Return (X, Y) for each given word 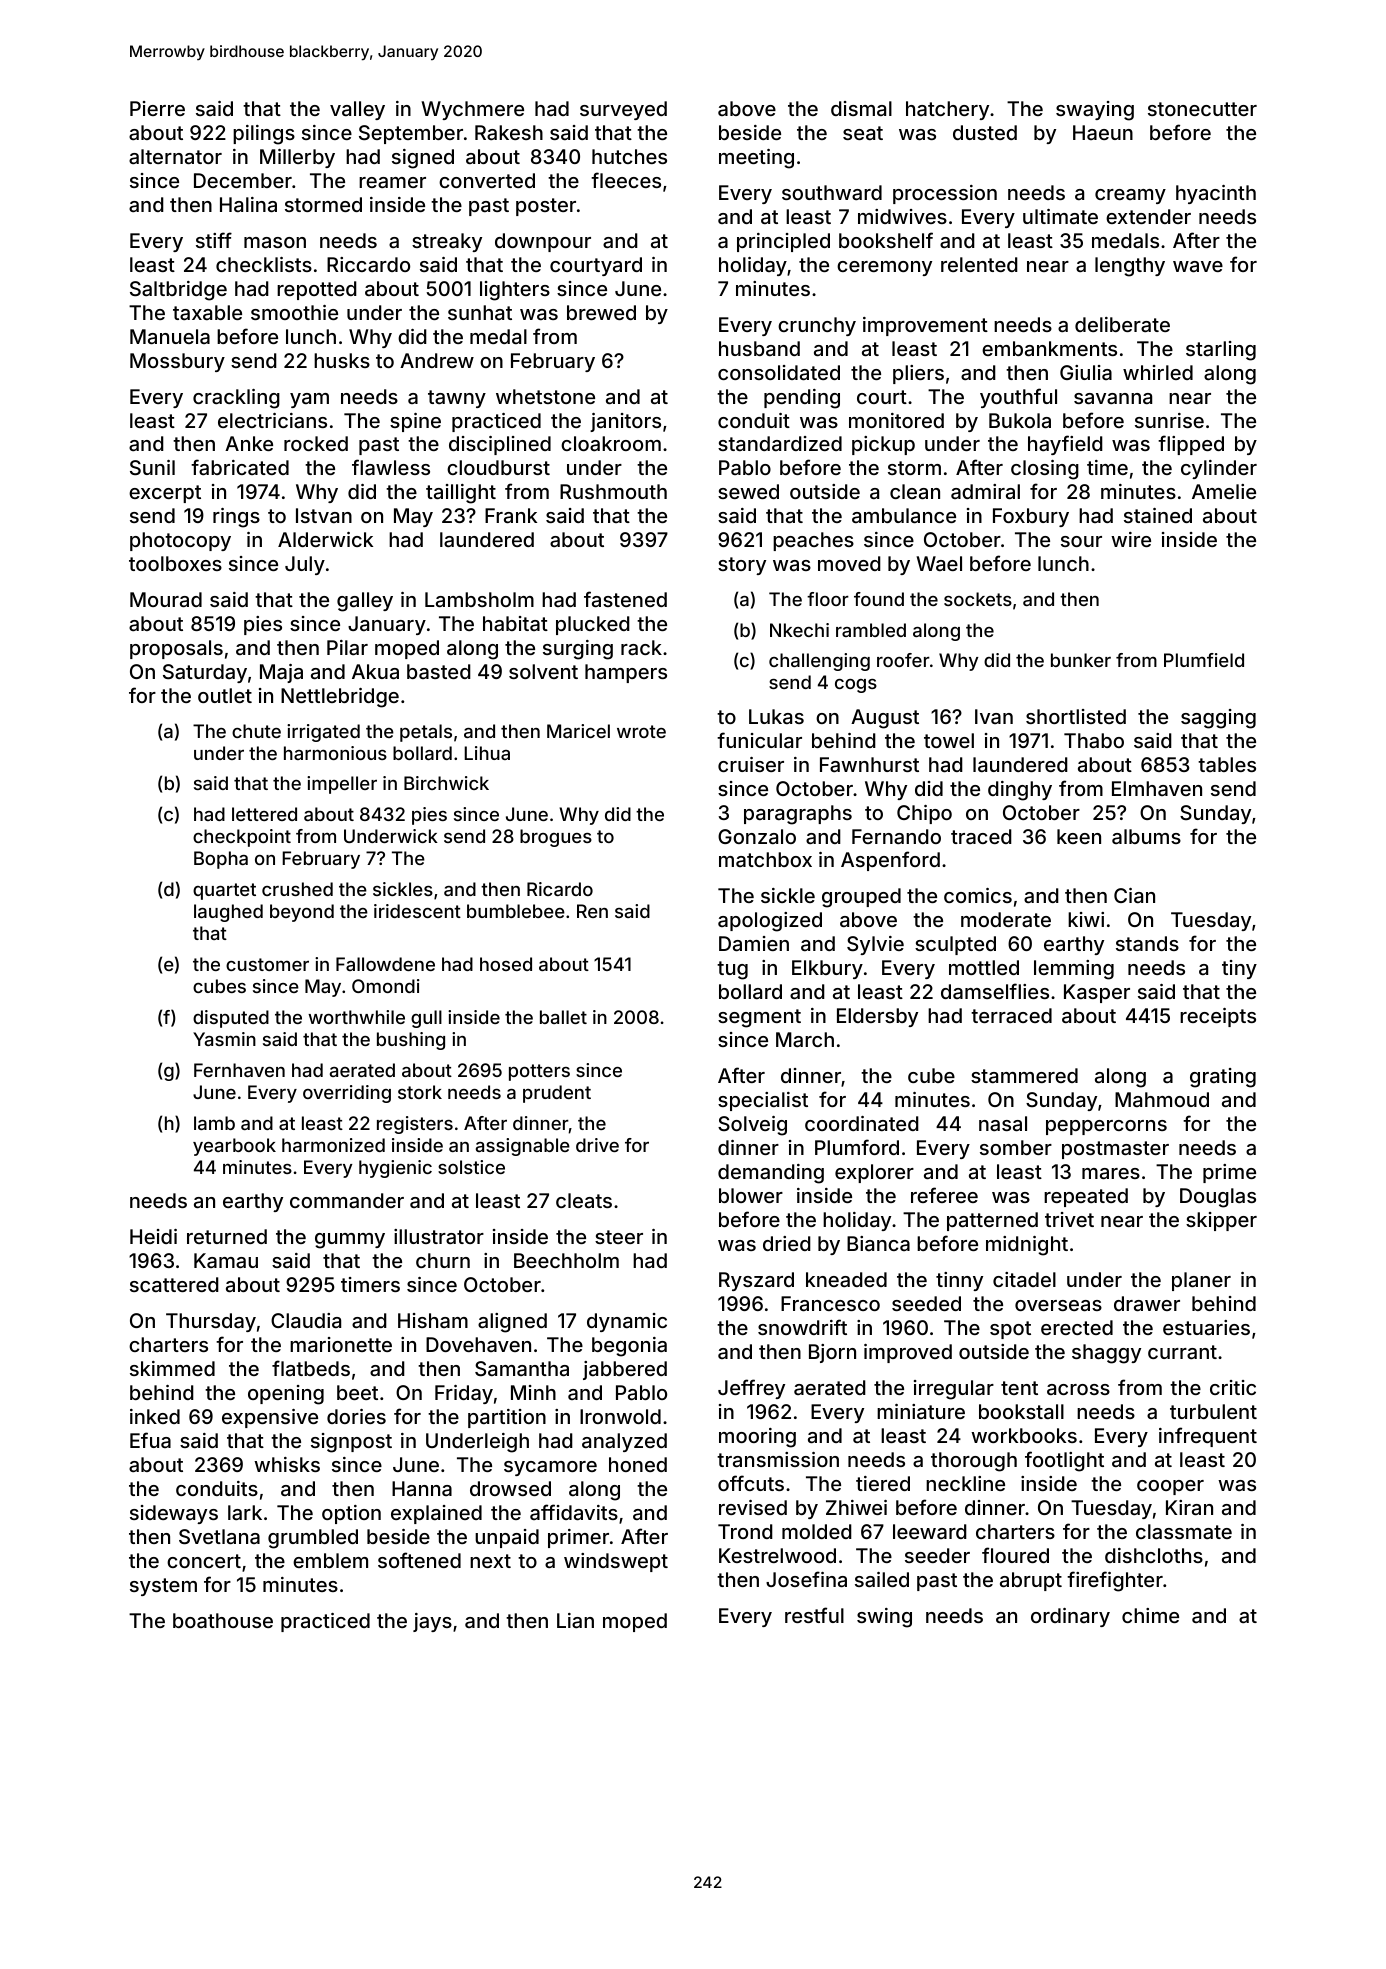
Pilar (347, 647)
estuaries (1206, 1327)
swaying (1095, 111)
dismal (861, 108)
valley (357, 110)
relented (979, 264)
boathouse (223, 1620)
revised (753, 1507)
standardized (780, 443)
